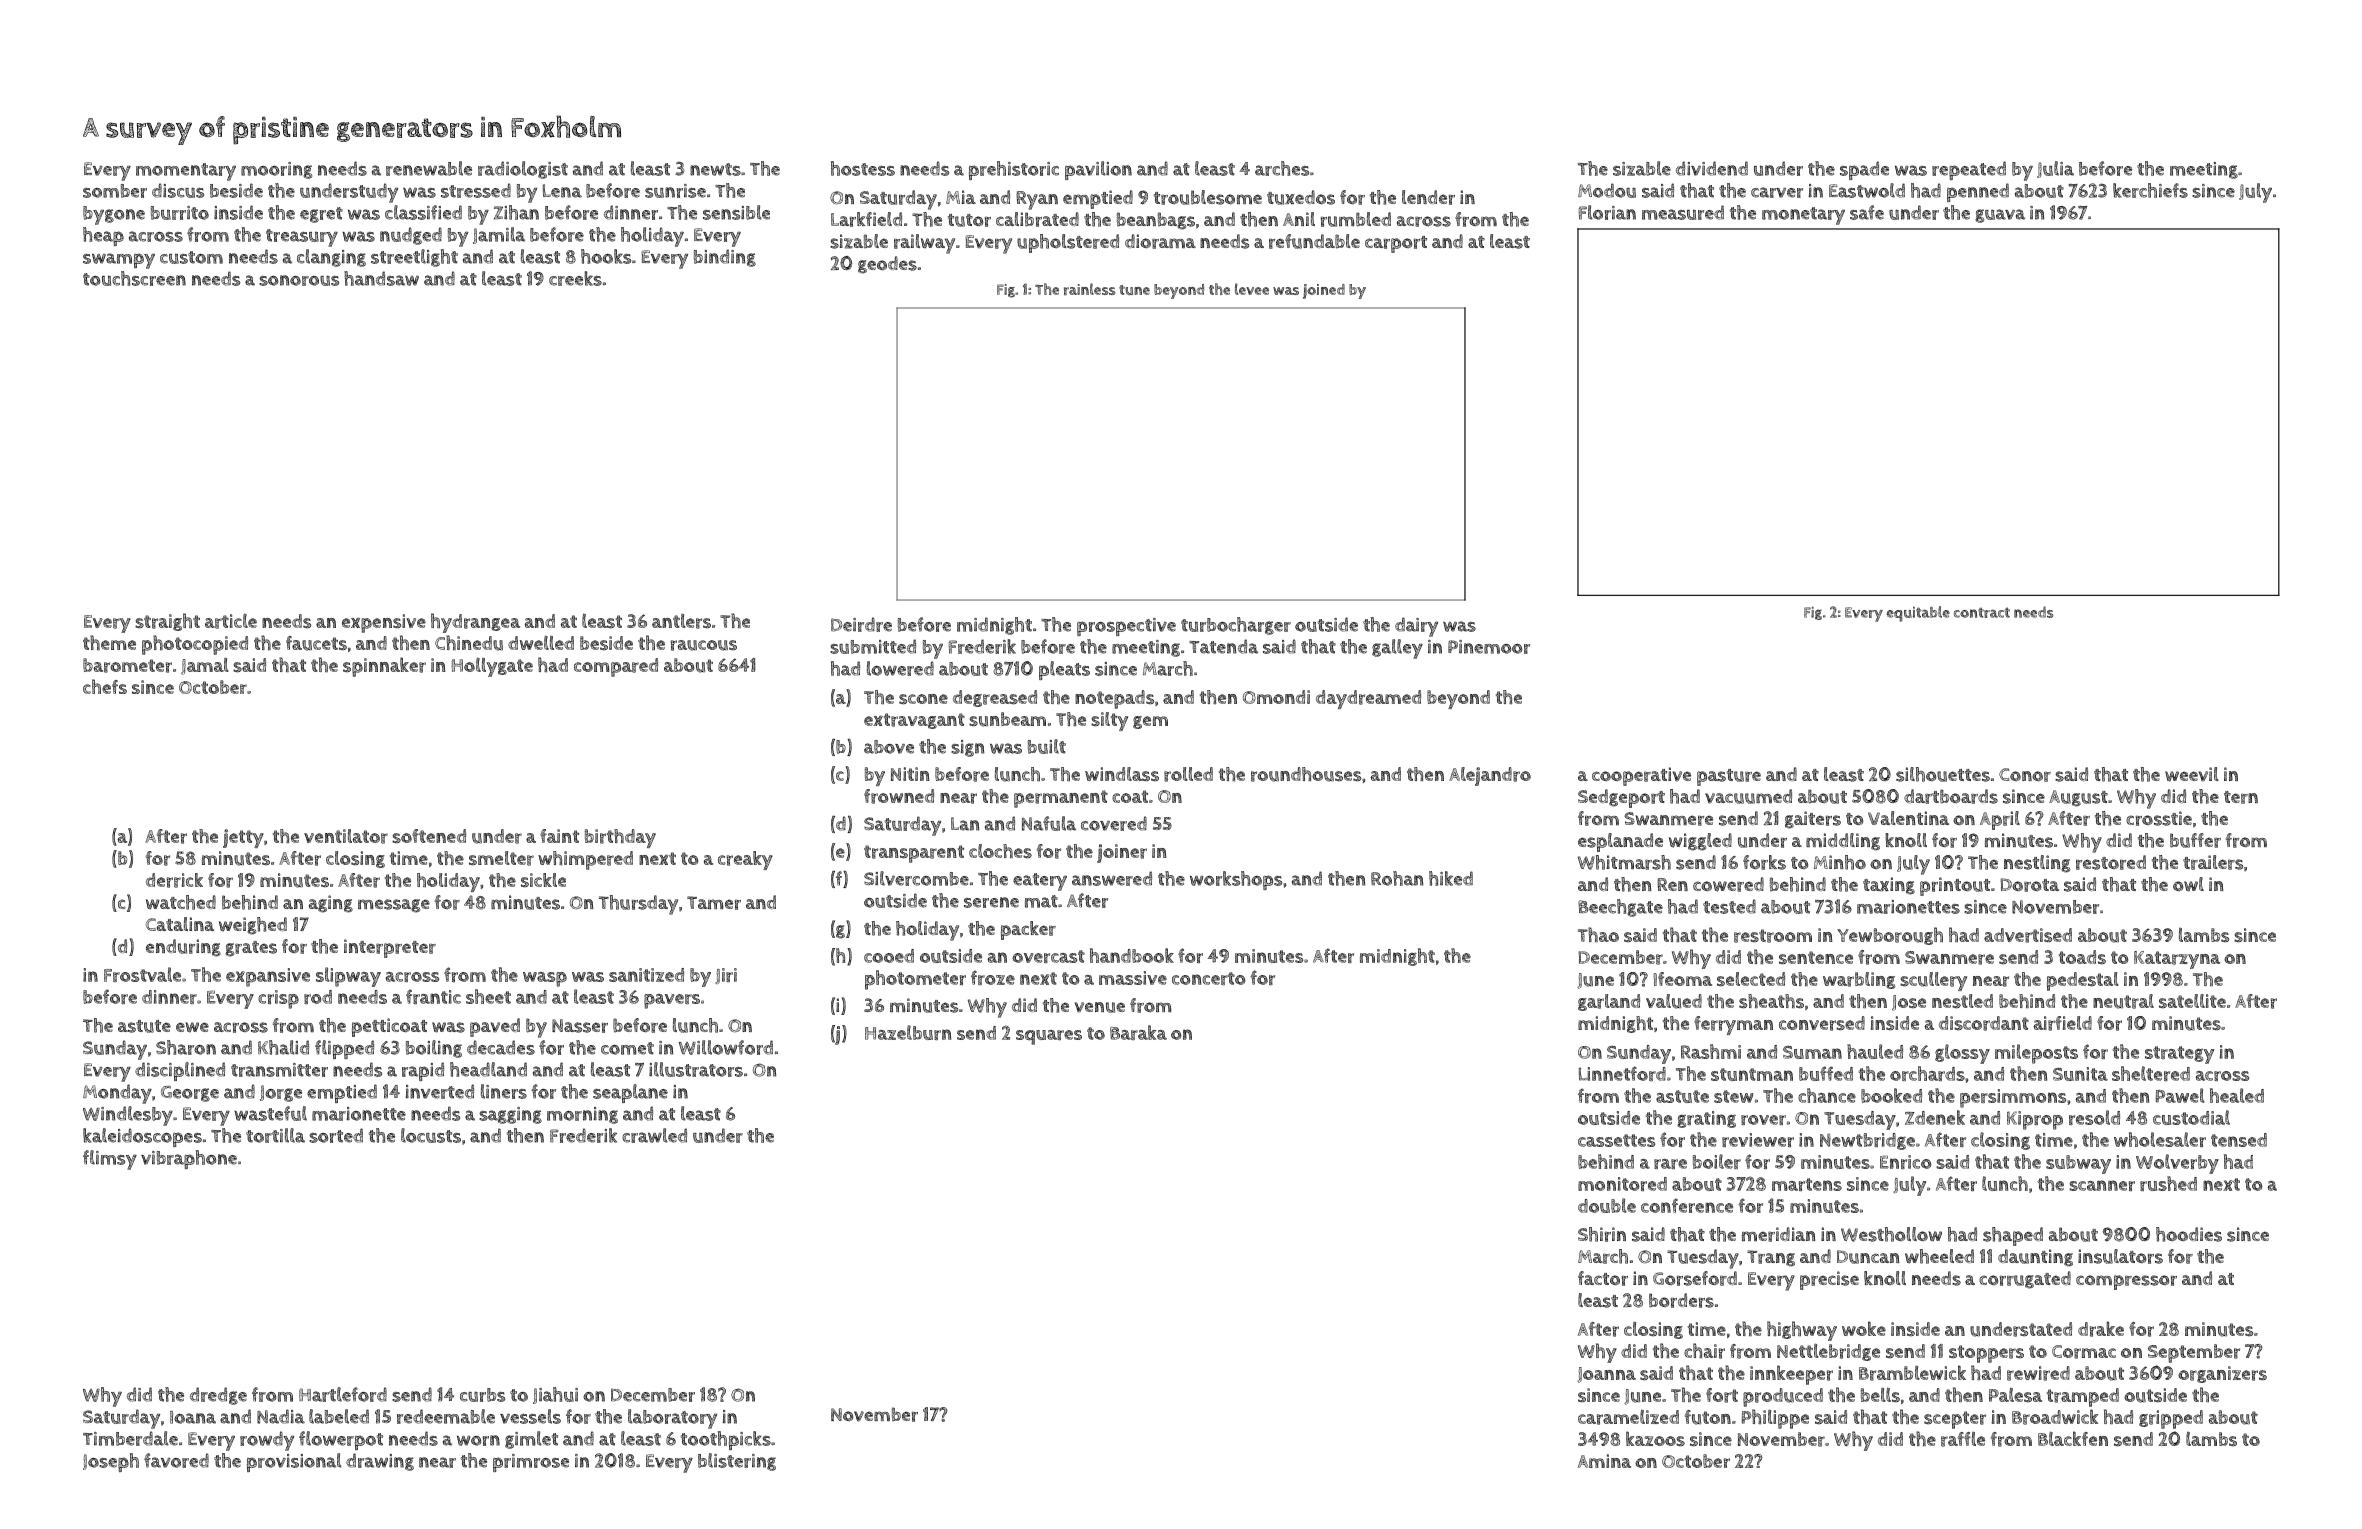 The image size is (2362, 1529). What do you see at coordinates (346, 836) in the image?
I see `ventilator` at bounding box center [346, 836].
